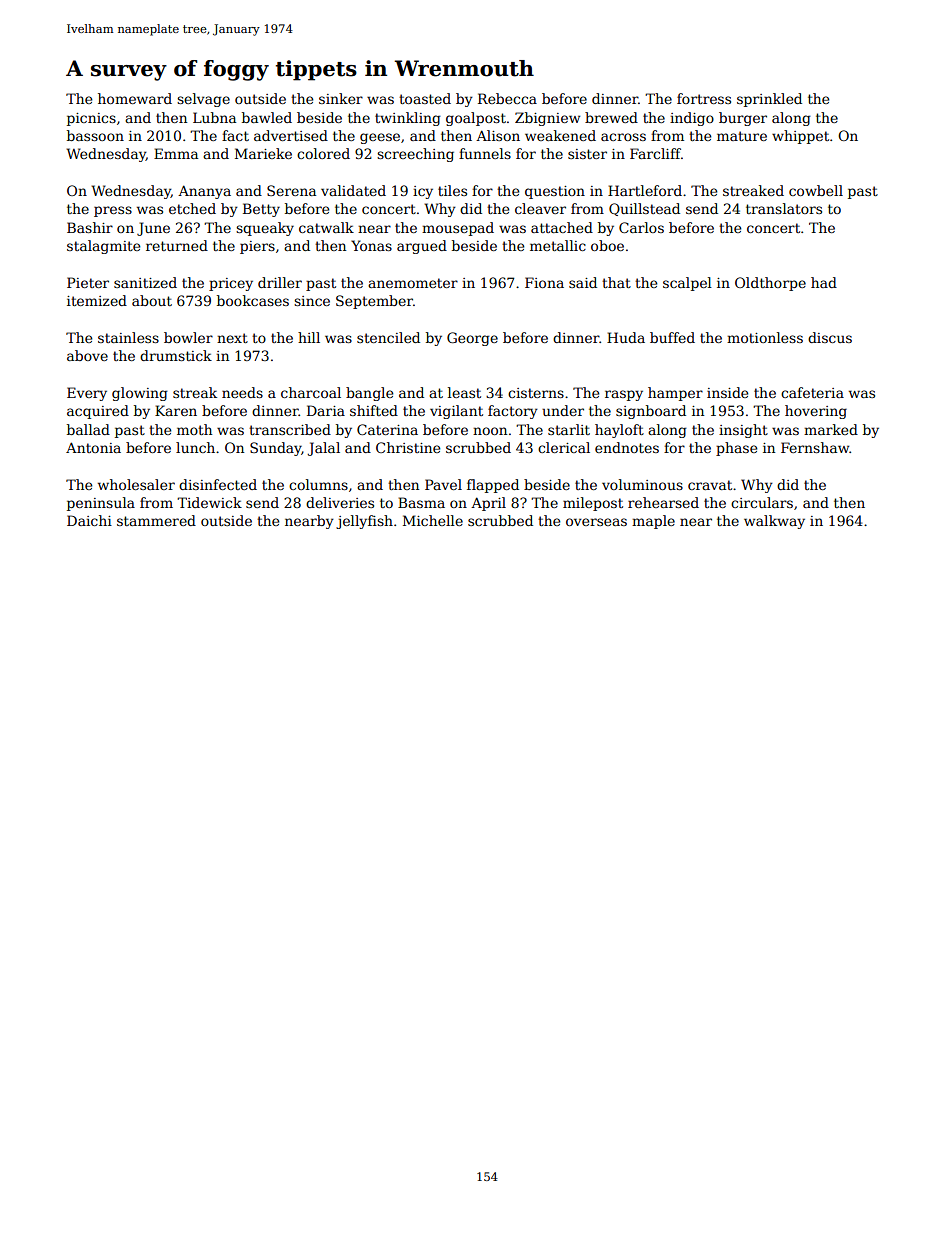  I want to click on Rebecca, so click(507, 98).
